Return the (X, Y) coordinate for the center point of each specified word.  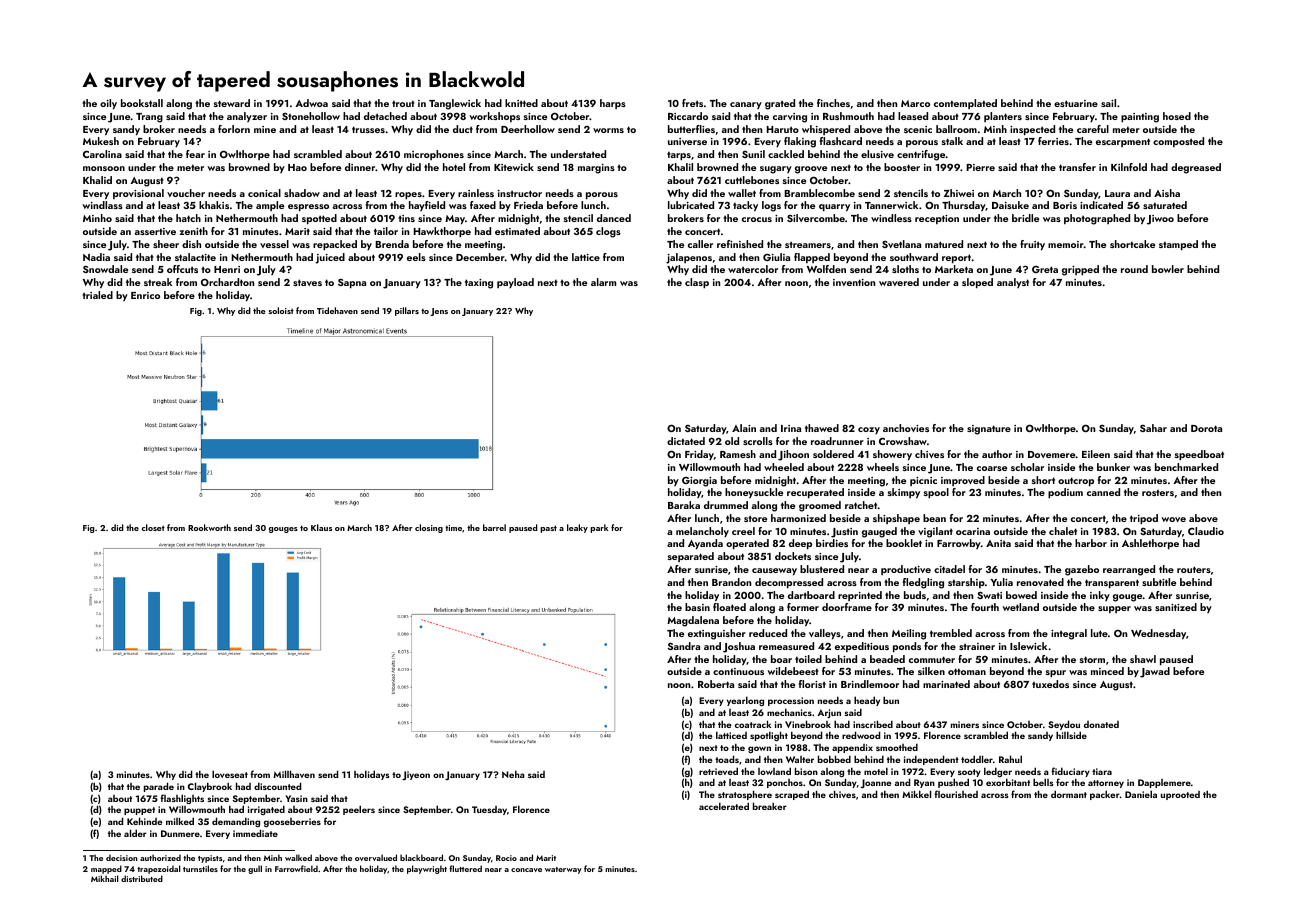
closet (153, 527)
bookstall (142, 103)
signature (989, 430)
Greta (1045, 269)
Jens (439, 312)
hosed (1177, 116)
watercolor (753, 269)
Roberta (716, 684)
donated (1101, 724)
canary (746, 105)
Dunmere (180, 833)
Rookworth (209, 527)
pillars (407, 311)
